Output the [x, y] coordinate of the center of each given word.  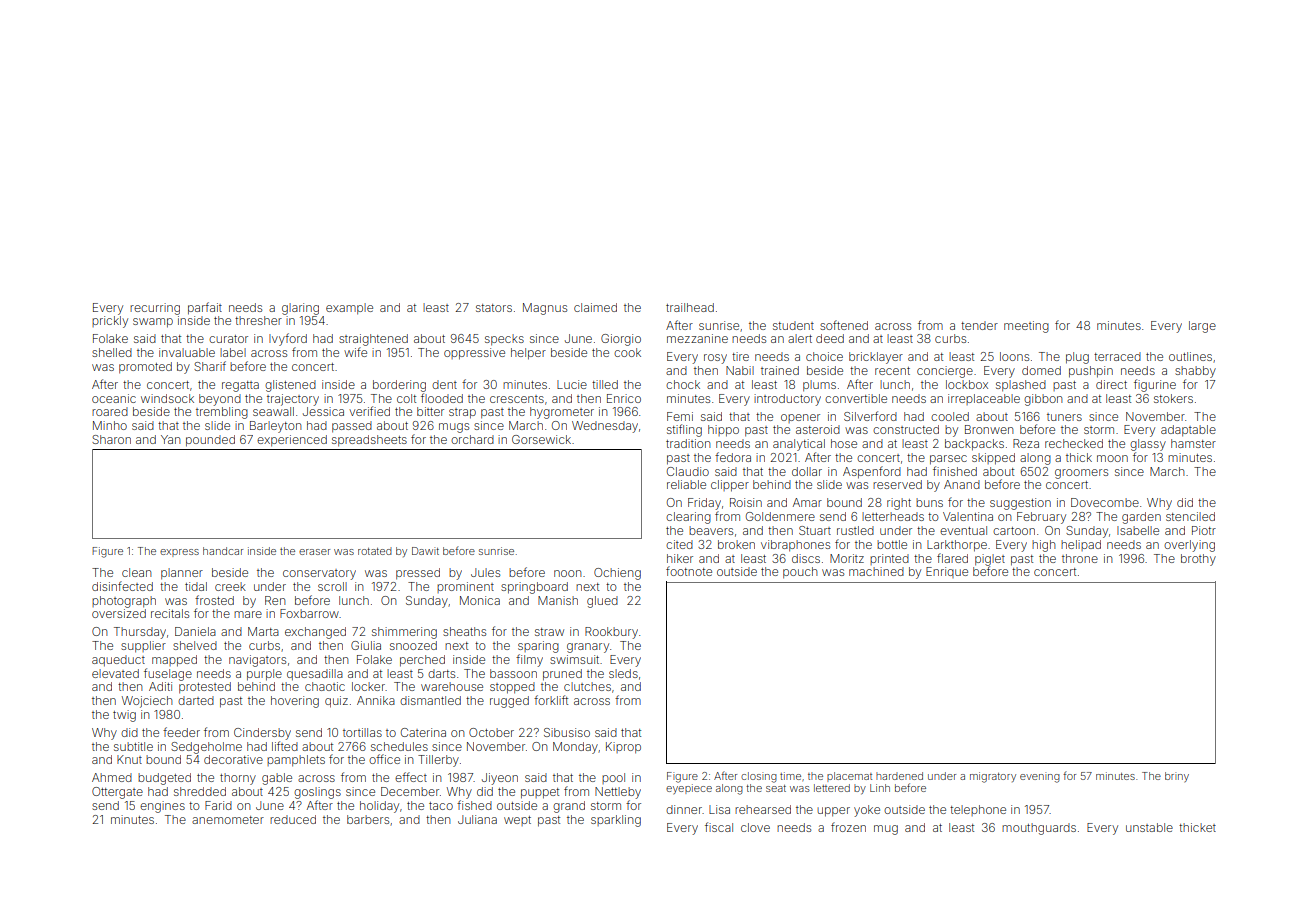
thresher [258, 320]
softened [844, 325]
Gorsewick [541, 439]
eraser [314, 552]
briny [1177, 777]
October [491, 732]
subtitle [133, 746]
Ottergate [117, 793]
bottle [892, 544]
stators [494, 308]
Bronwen [989, 429]
